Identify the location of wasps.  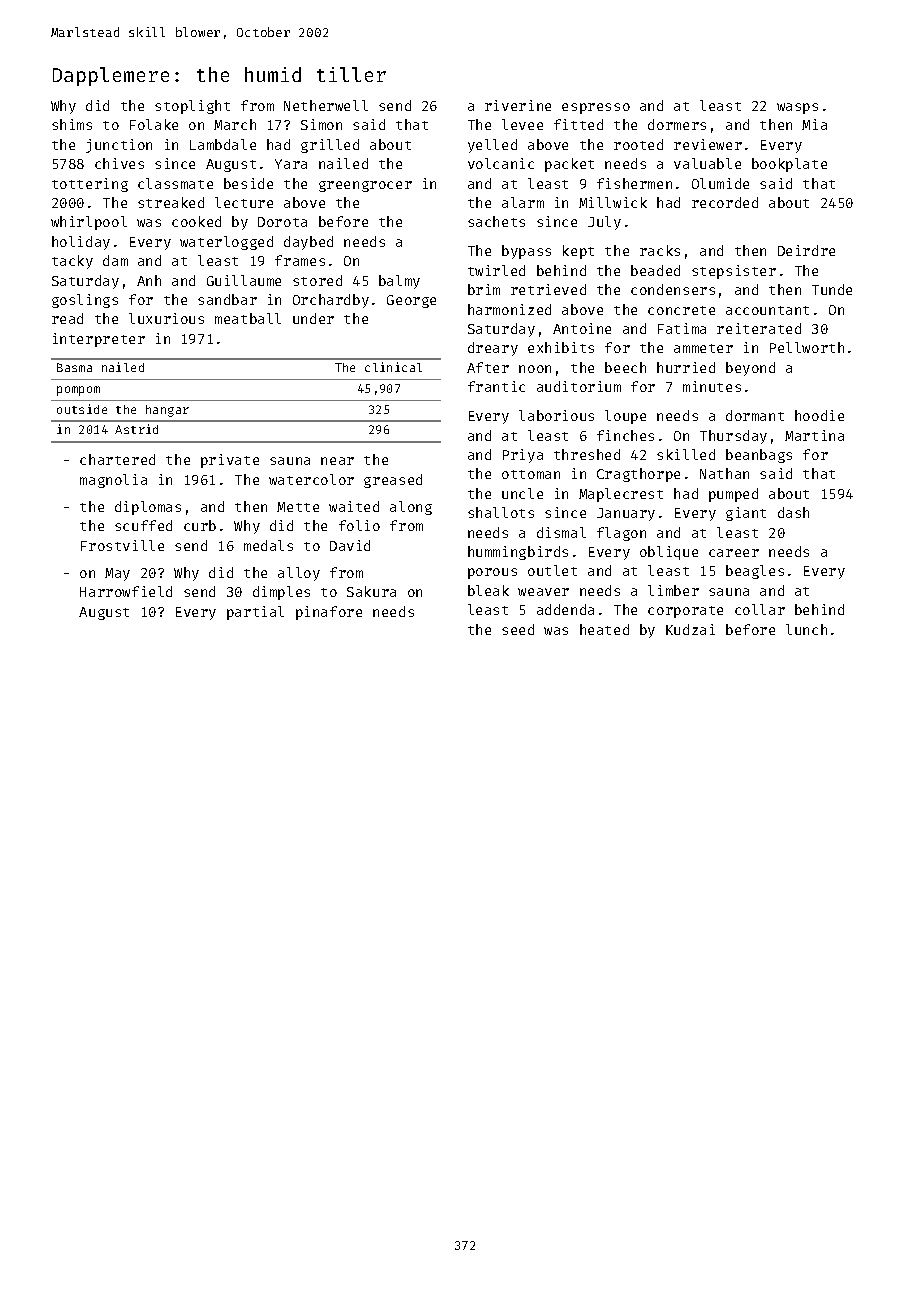
(797, 108).
